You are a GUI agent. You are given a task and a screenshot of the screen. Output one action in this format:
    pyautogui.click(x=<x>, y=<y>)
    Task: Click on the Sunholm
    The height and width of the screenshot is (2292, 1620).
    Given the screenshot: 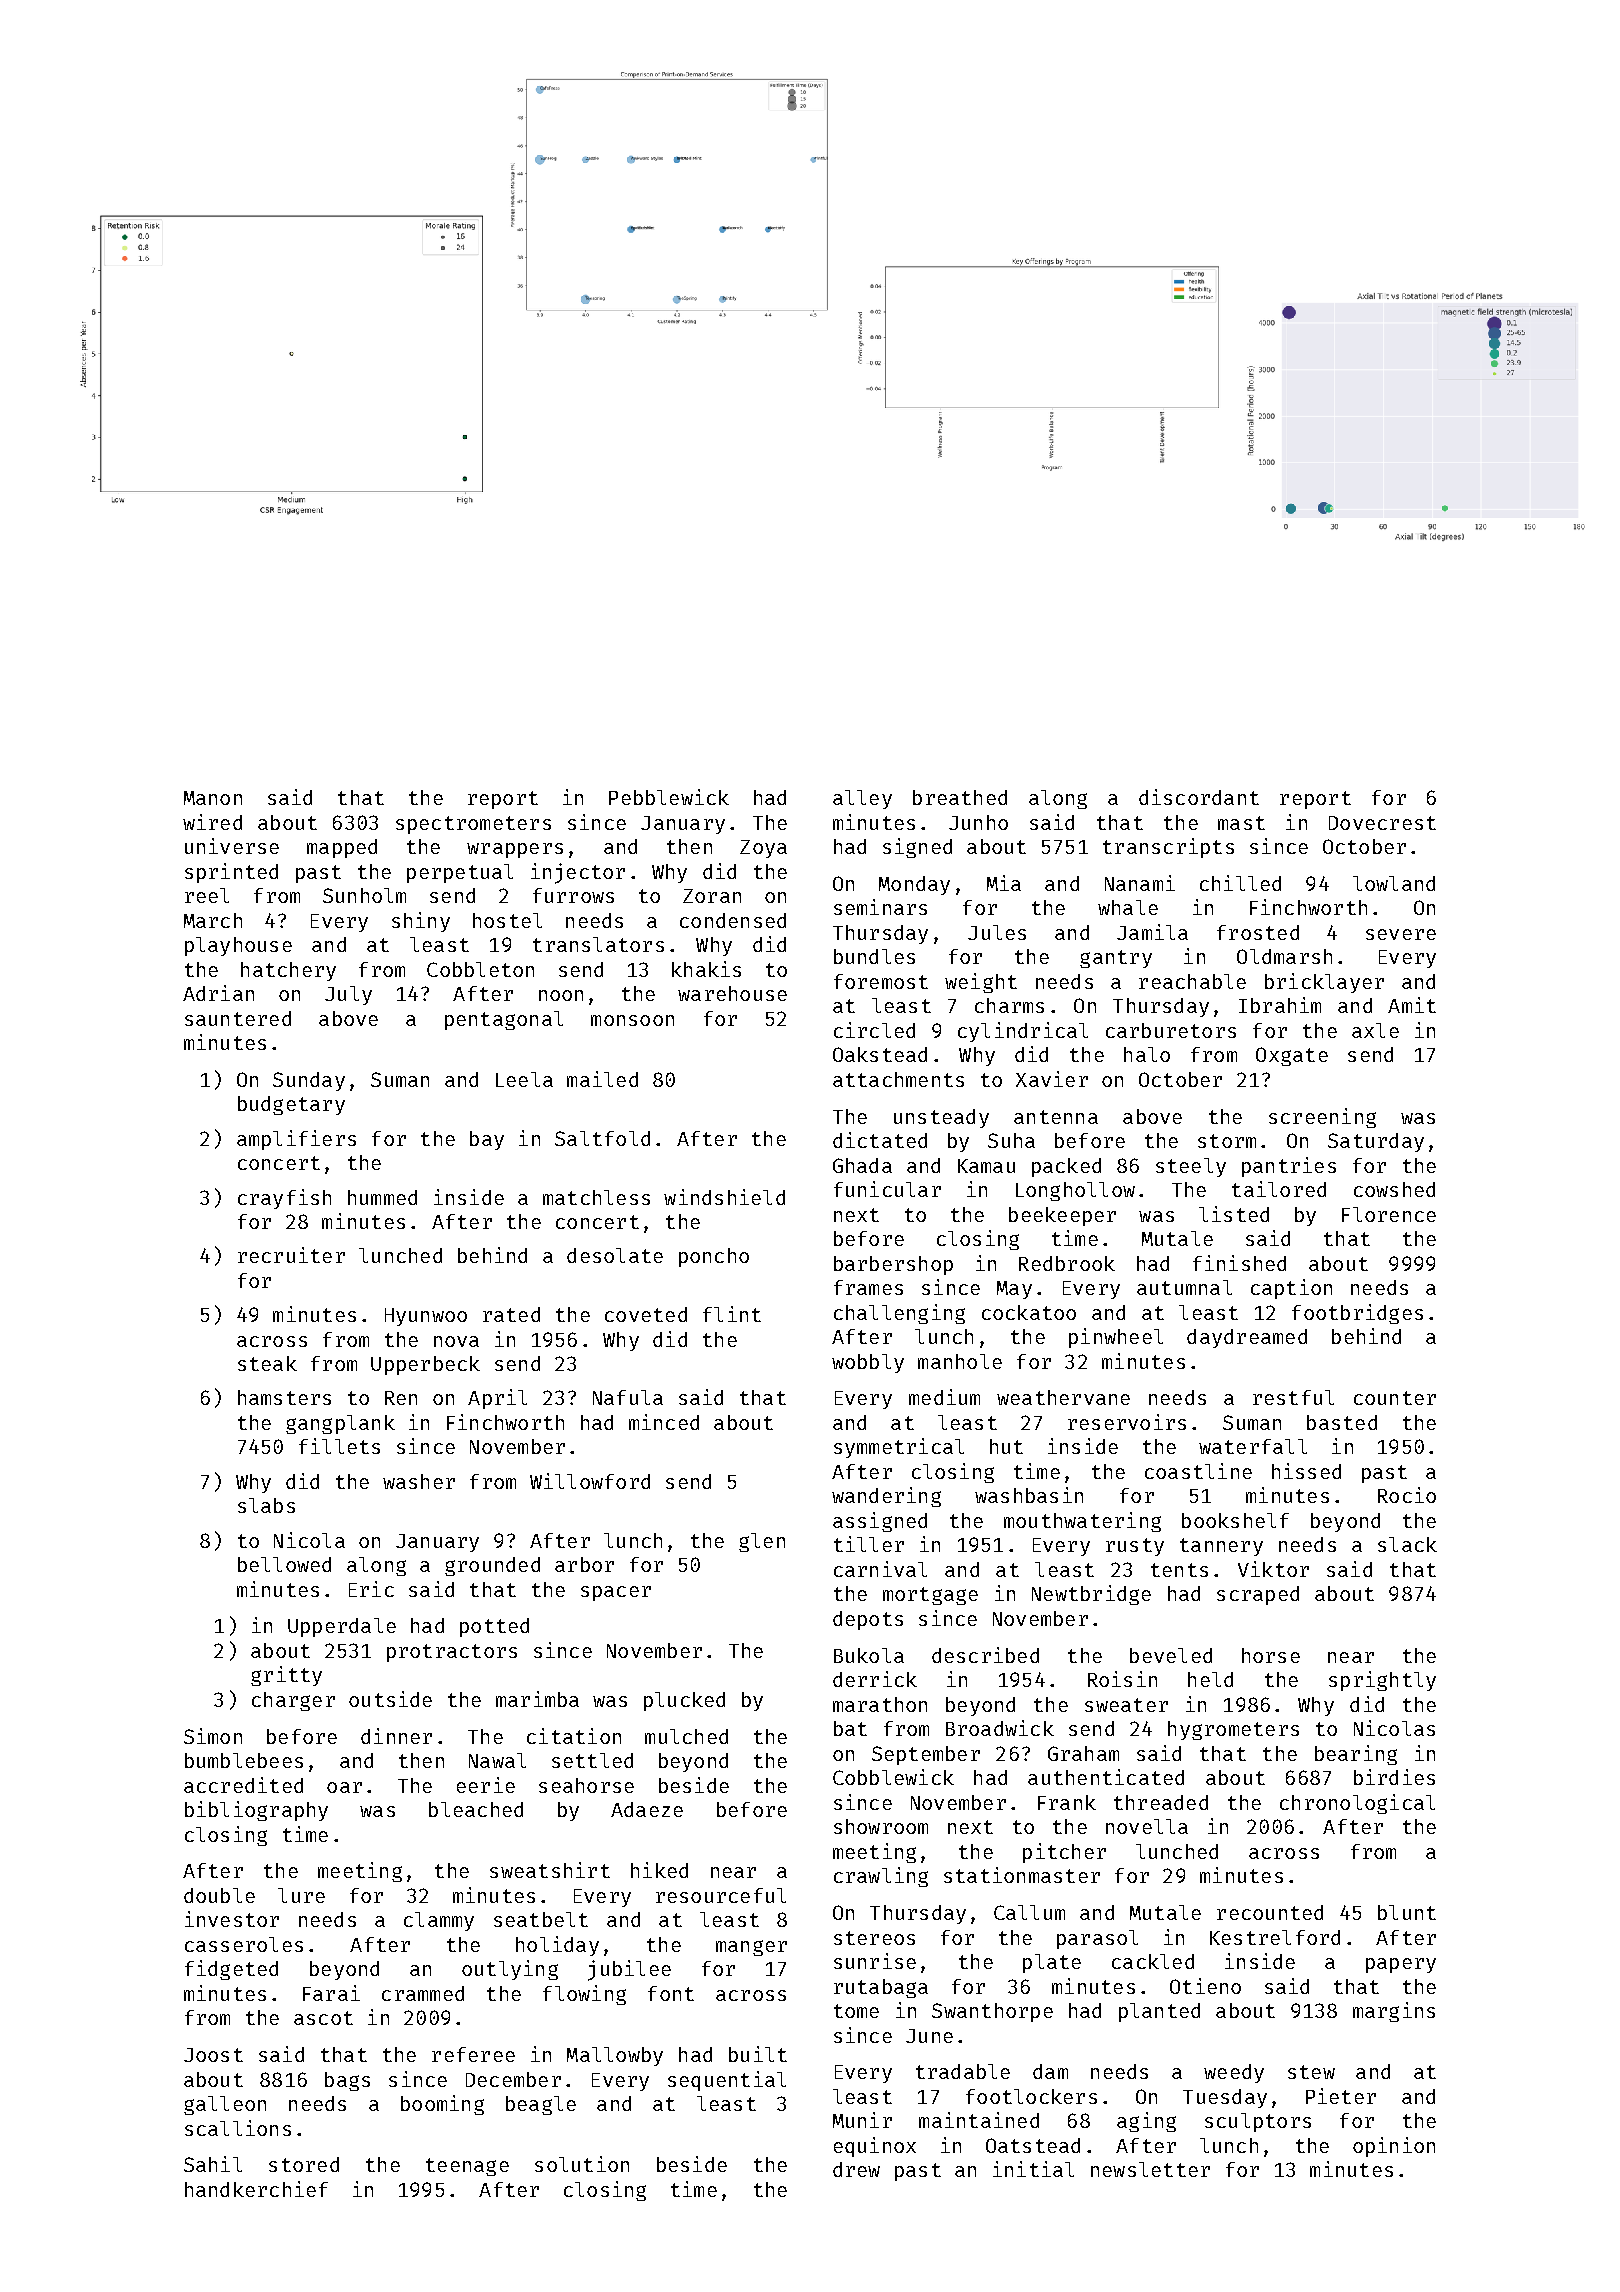 What is the action you would take?
    pyautogui.click(x=364, y=895)
